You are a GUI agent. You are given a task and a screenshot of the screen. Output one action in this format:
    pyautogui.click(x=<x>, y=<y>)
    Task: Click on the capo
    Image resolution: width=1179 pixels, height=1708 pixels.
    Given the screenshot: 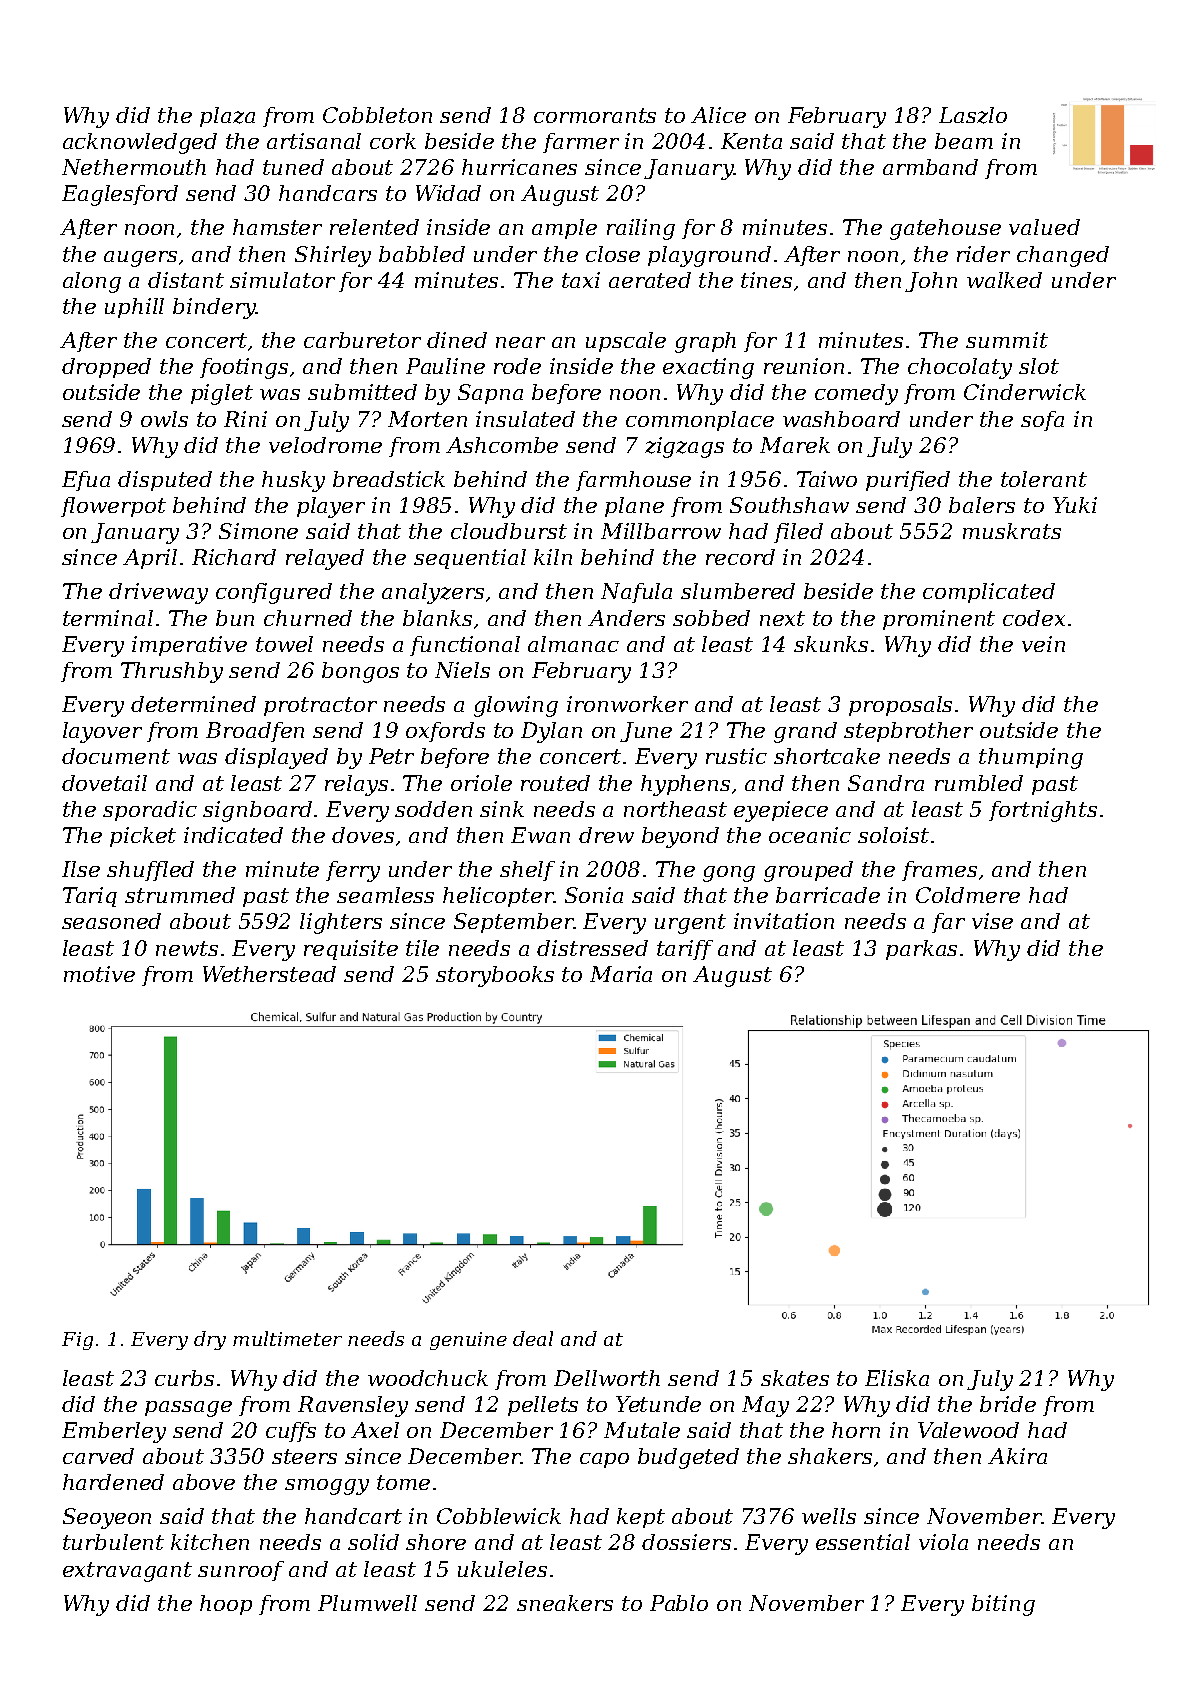 What is the action you would take?
    pyautogui.click(x=604, y=1460)
